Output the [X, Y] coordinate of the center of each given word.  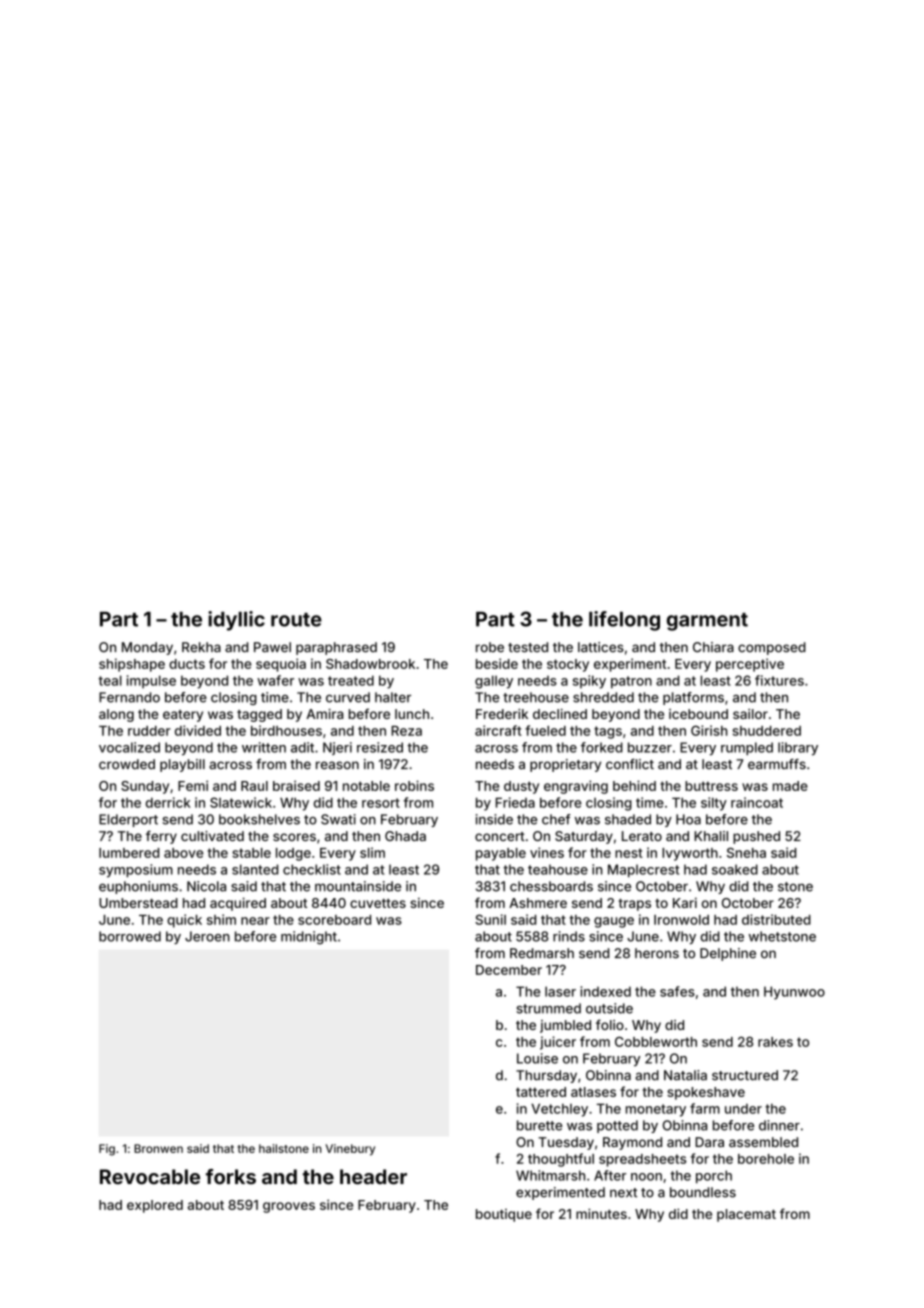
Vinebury [350, 1150]
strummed [549, 1008]
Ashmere [538, 903]
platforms [693, 698]
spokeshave [706, 1093]
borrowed [130, 936]
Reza [406, 731]
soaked [735, 869]
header [373, 1177]
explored [155, 1206]
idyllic [236, 621]
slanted [255, 869]
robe [490, 647]
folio [610, 1024]
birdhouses [286, 730]
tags [608, 732]
